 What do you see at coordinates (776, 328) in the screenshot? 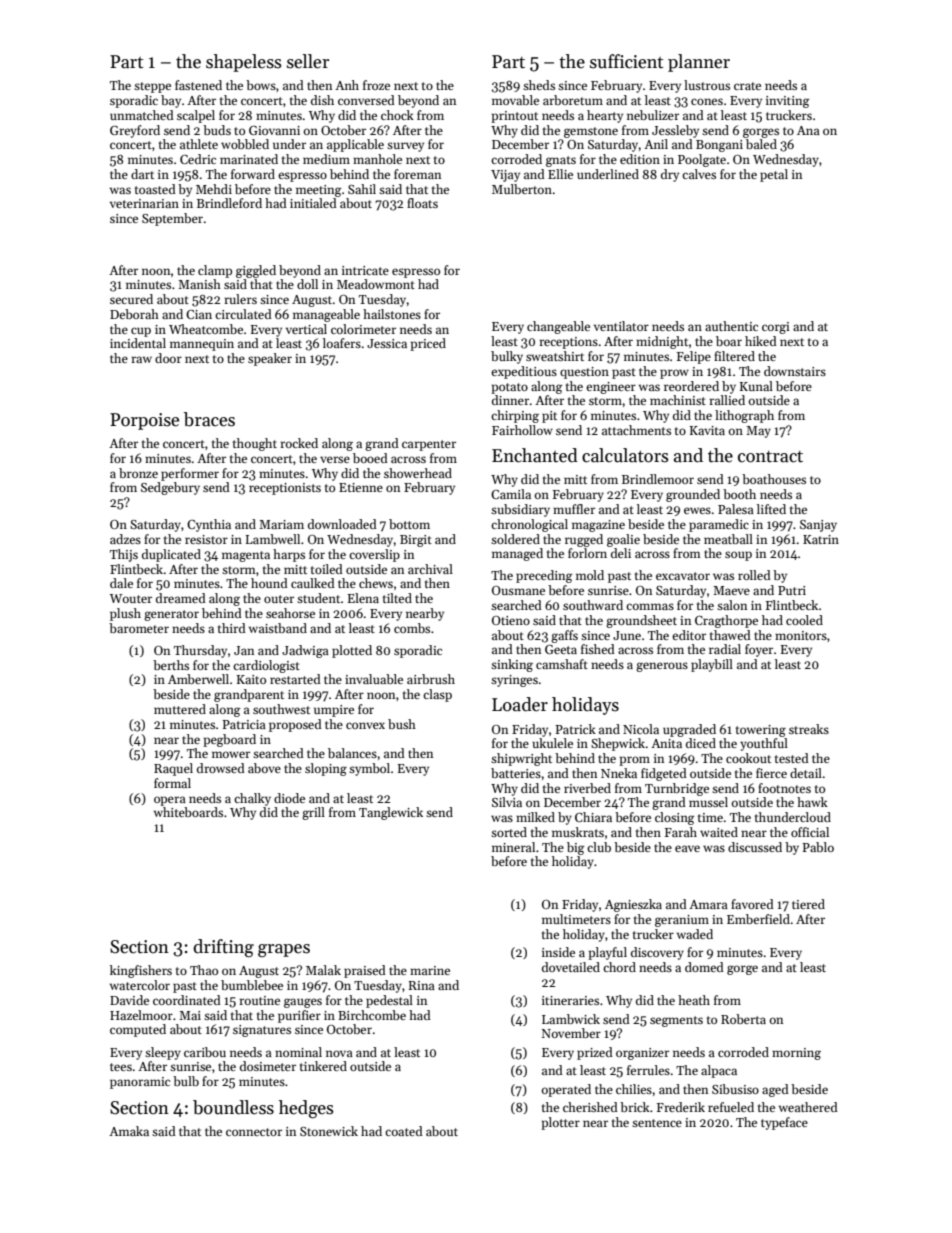
I see `corgi` at bounding box center [776, 328].
